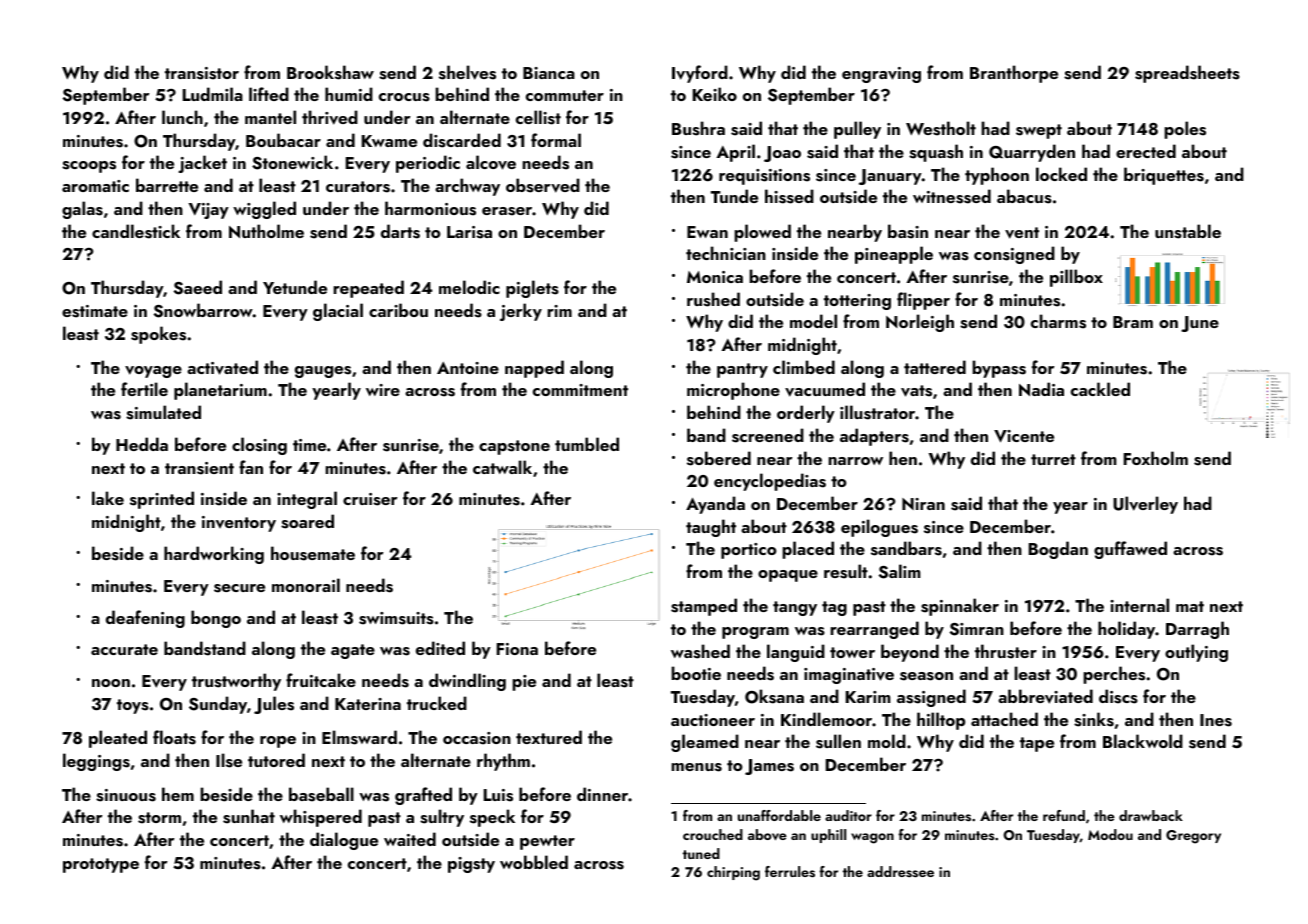 This document has height=924, width=1308. I want to click on Brookshaw, so click(330, 72).
